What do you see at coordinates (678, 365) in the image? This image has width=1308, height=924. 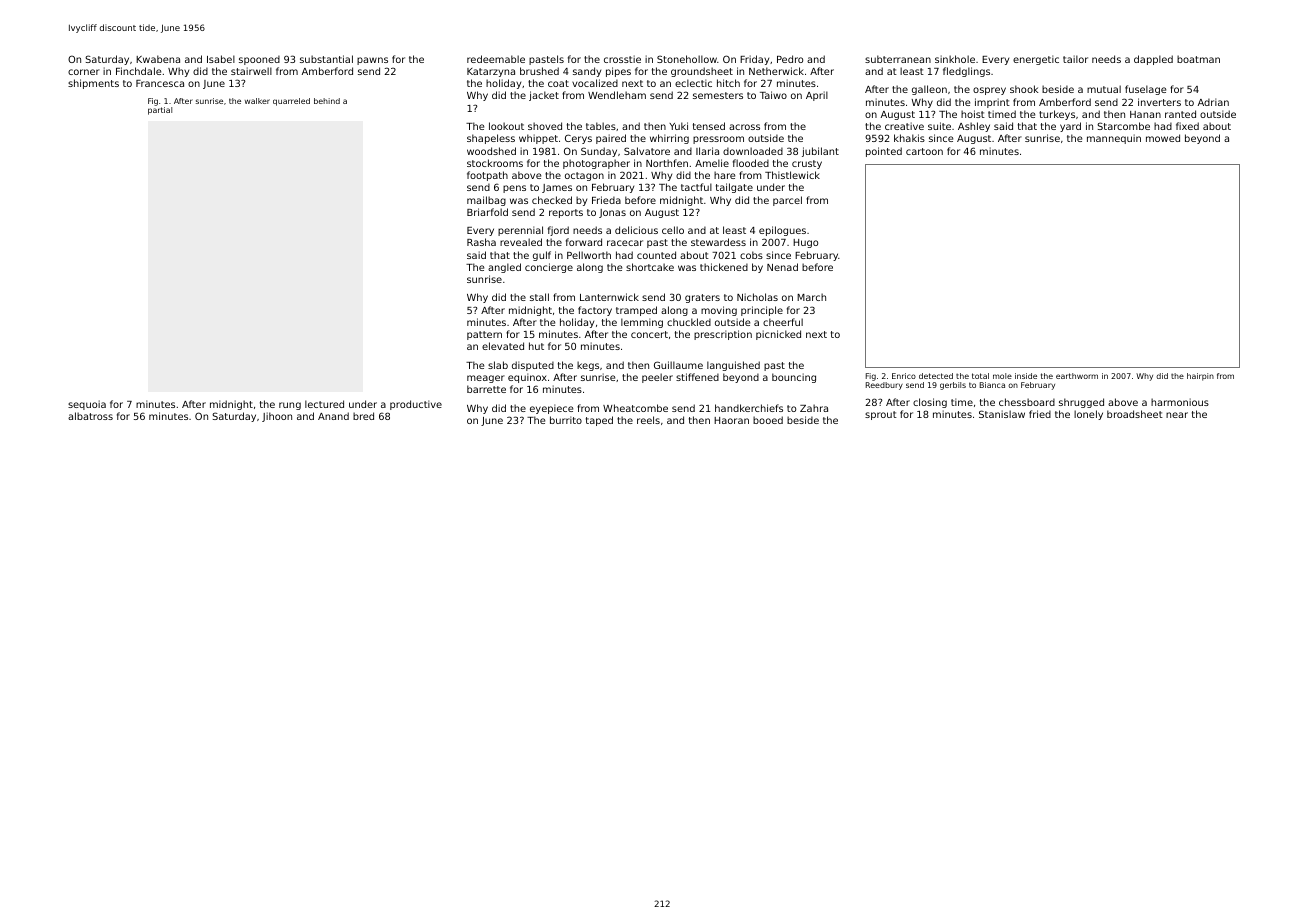 I see `Guillaume` at bounding box center [678, 365].
